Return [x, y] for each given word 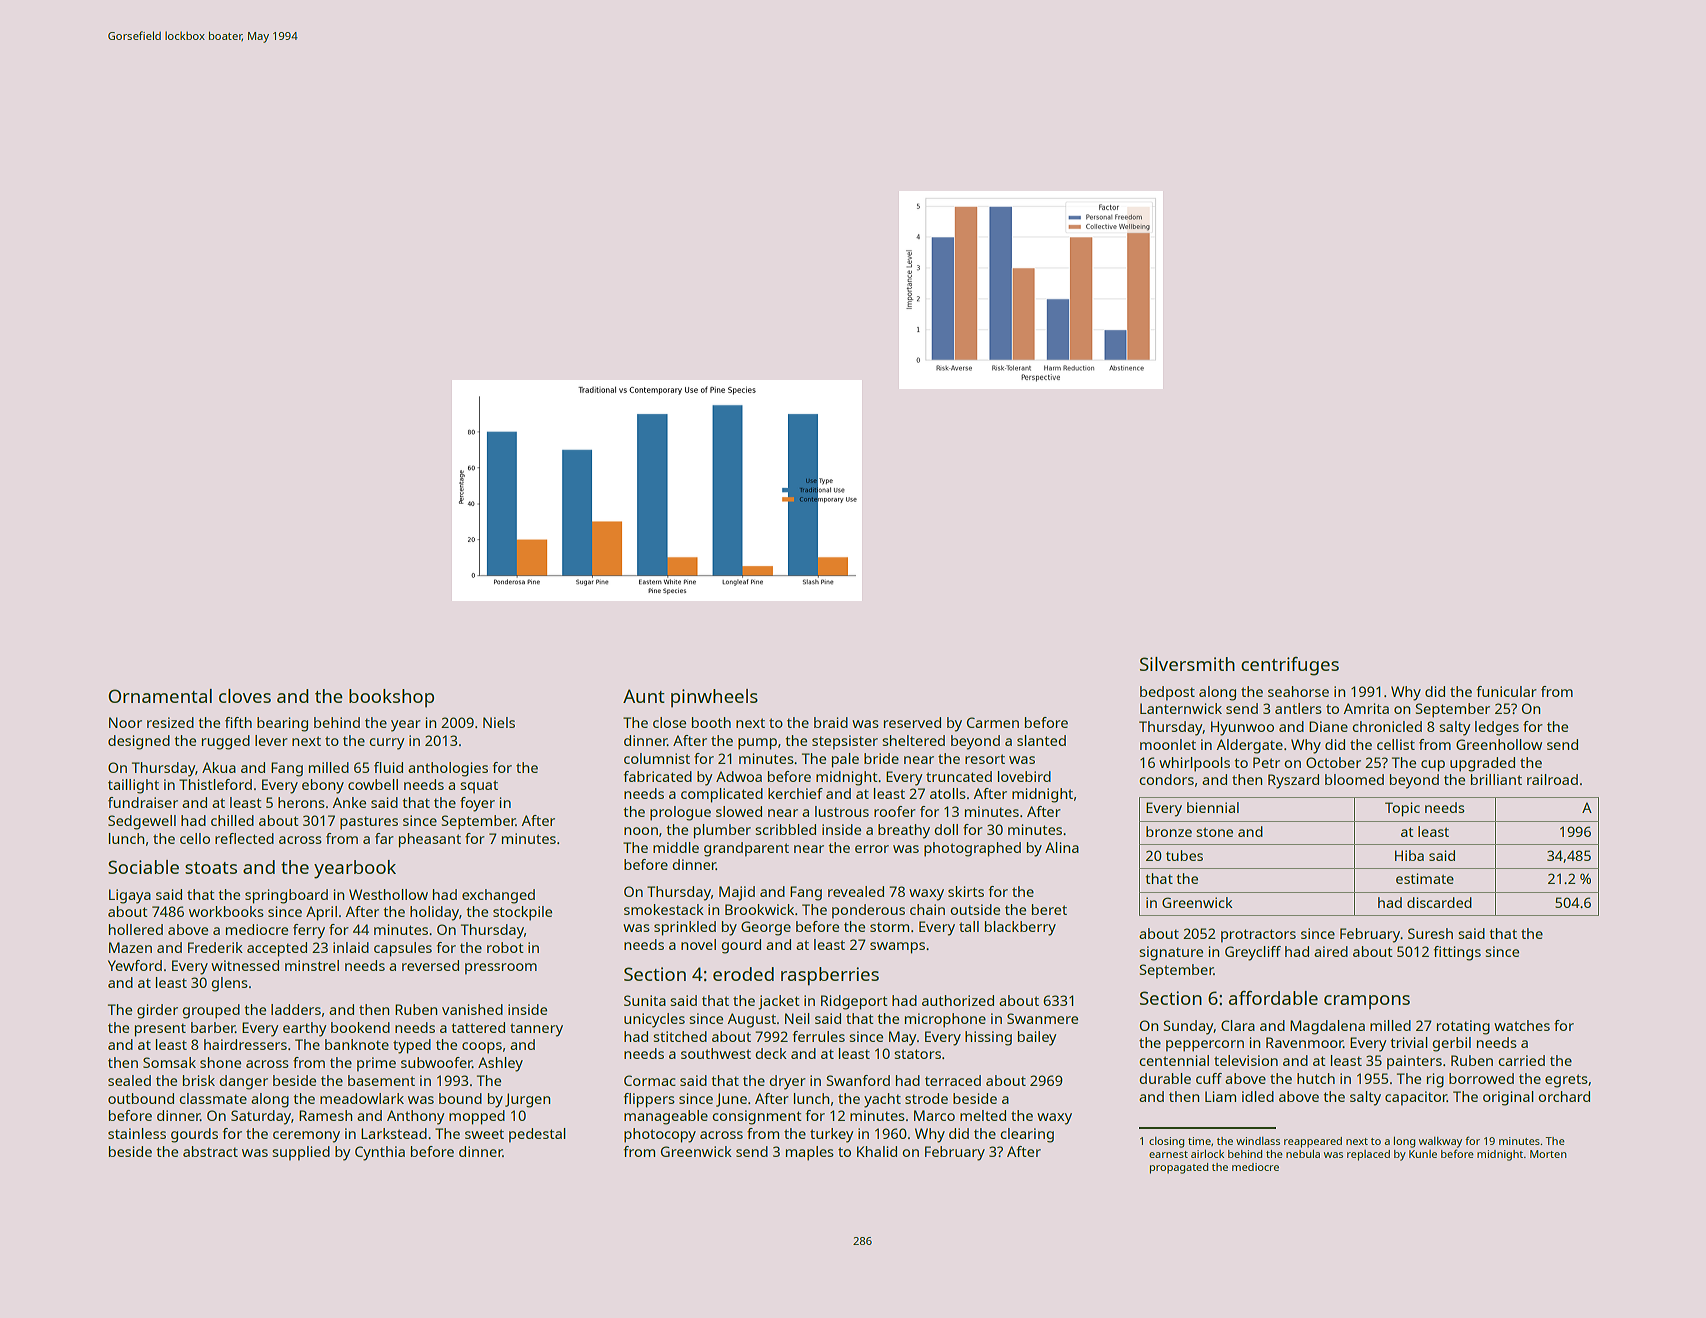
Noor [125, 722]
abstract [210, 1151]
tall [969, 926]
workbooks [226, 911]
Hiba [1409, 855]
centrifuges [1290, 666]
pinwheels [714, 698]
